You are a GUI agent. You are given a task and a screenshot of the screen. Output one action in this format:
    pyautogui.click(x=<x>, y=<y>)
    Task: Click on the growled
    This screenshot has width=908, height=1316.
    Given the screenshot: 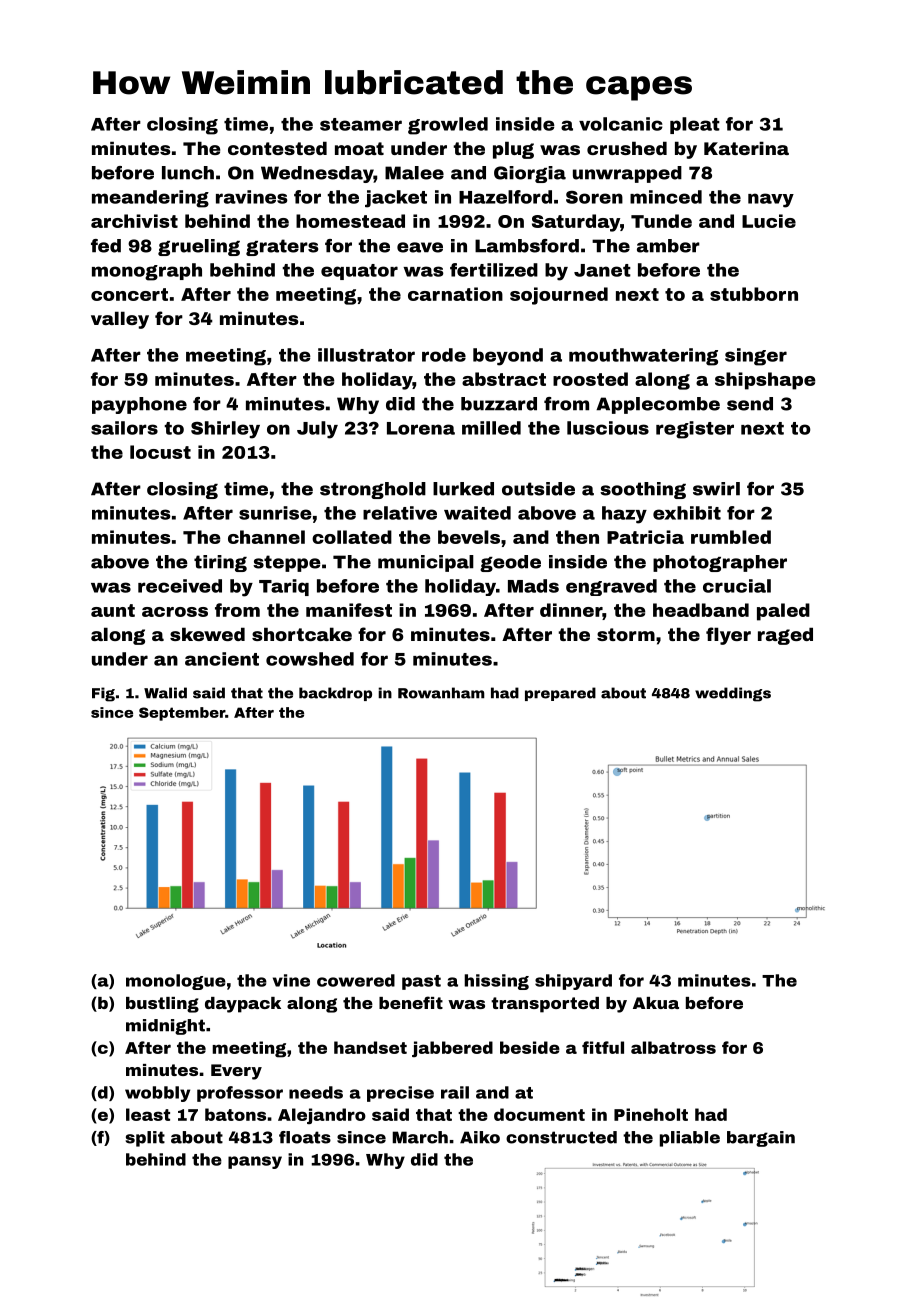 What is the action you would take?
    pyautogui.click(x=448, y=126)
